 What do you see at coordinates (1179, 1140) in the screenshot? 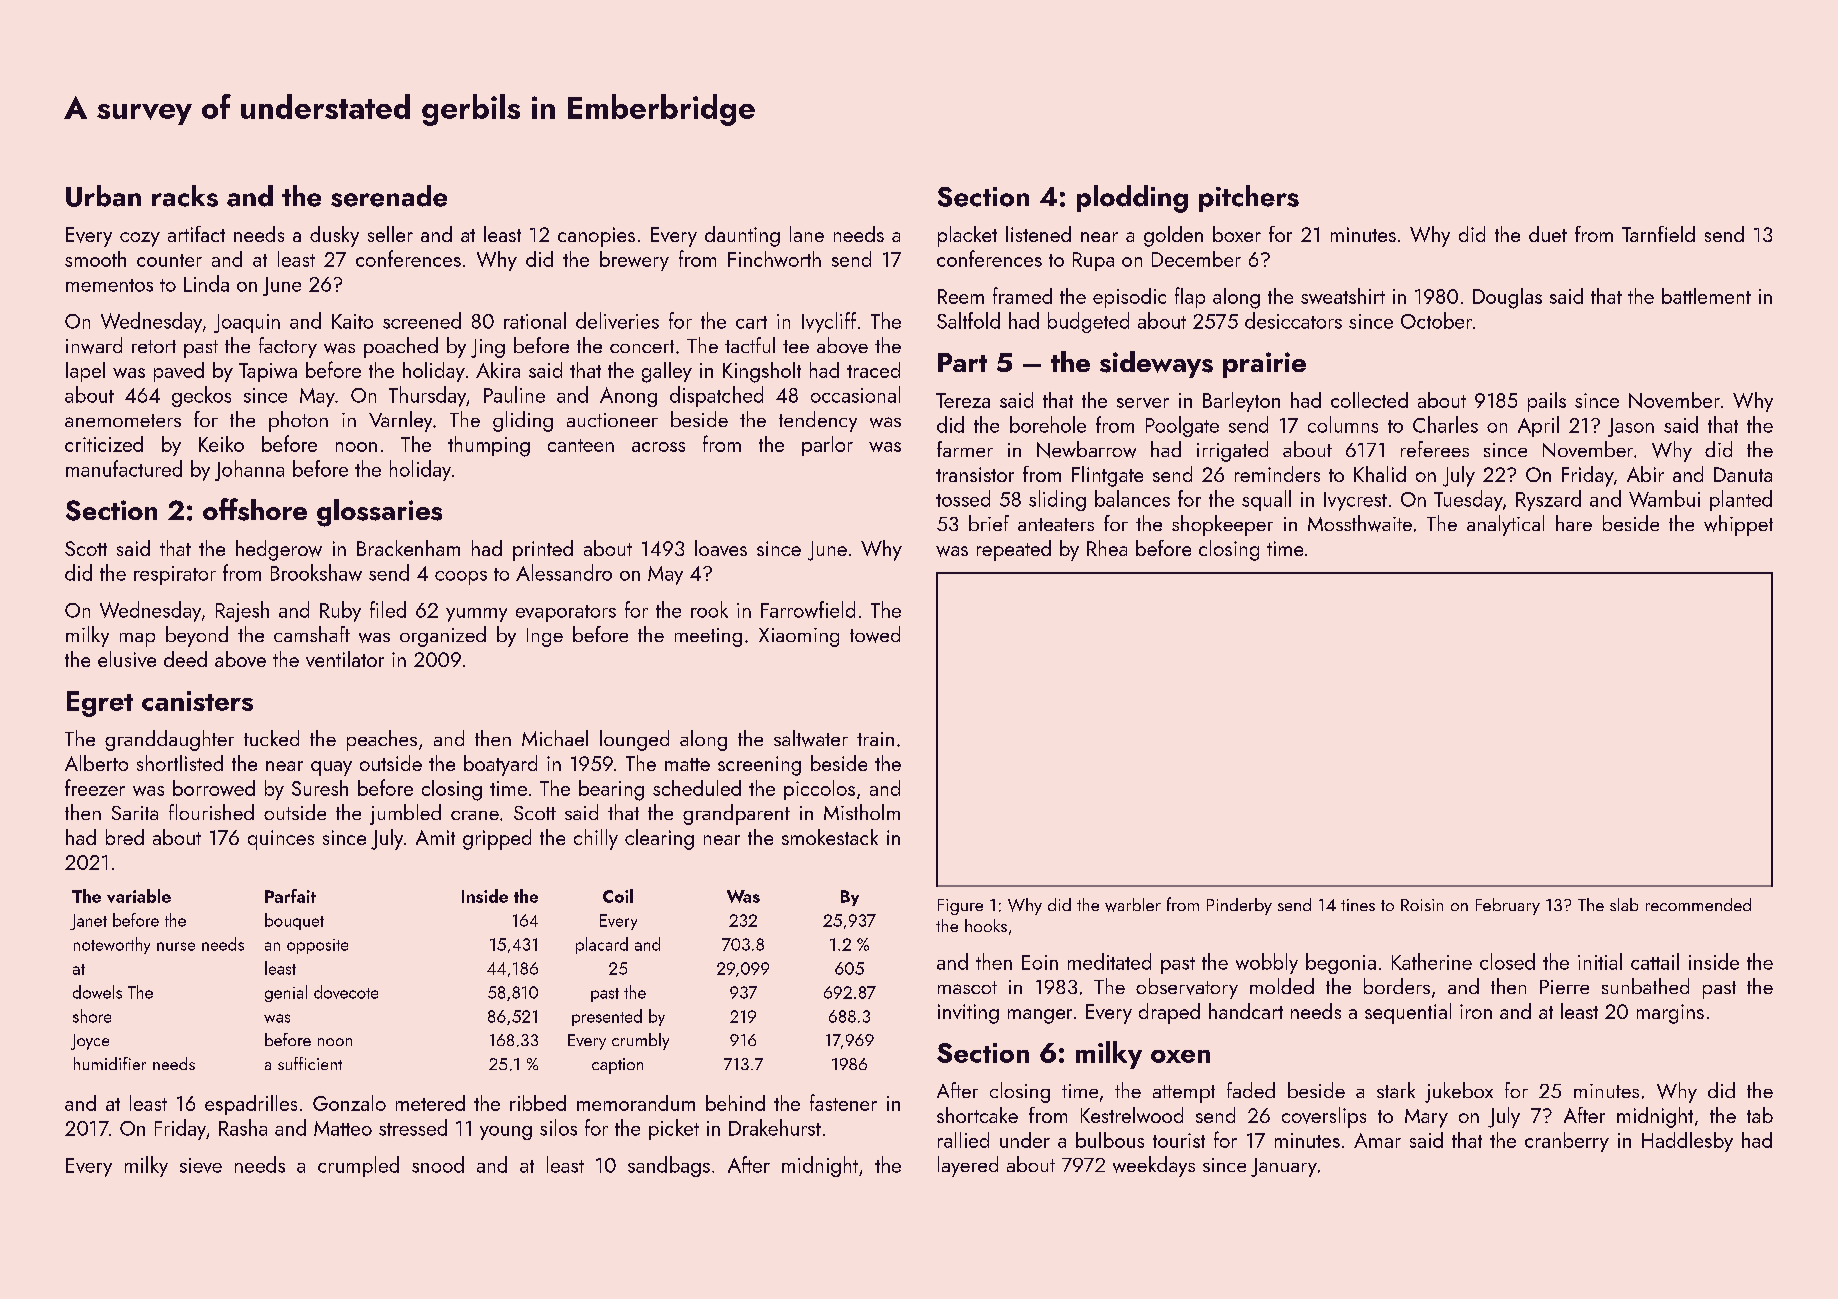
I see `tourist` at bounding box center [1179, 1140].
